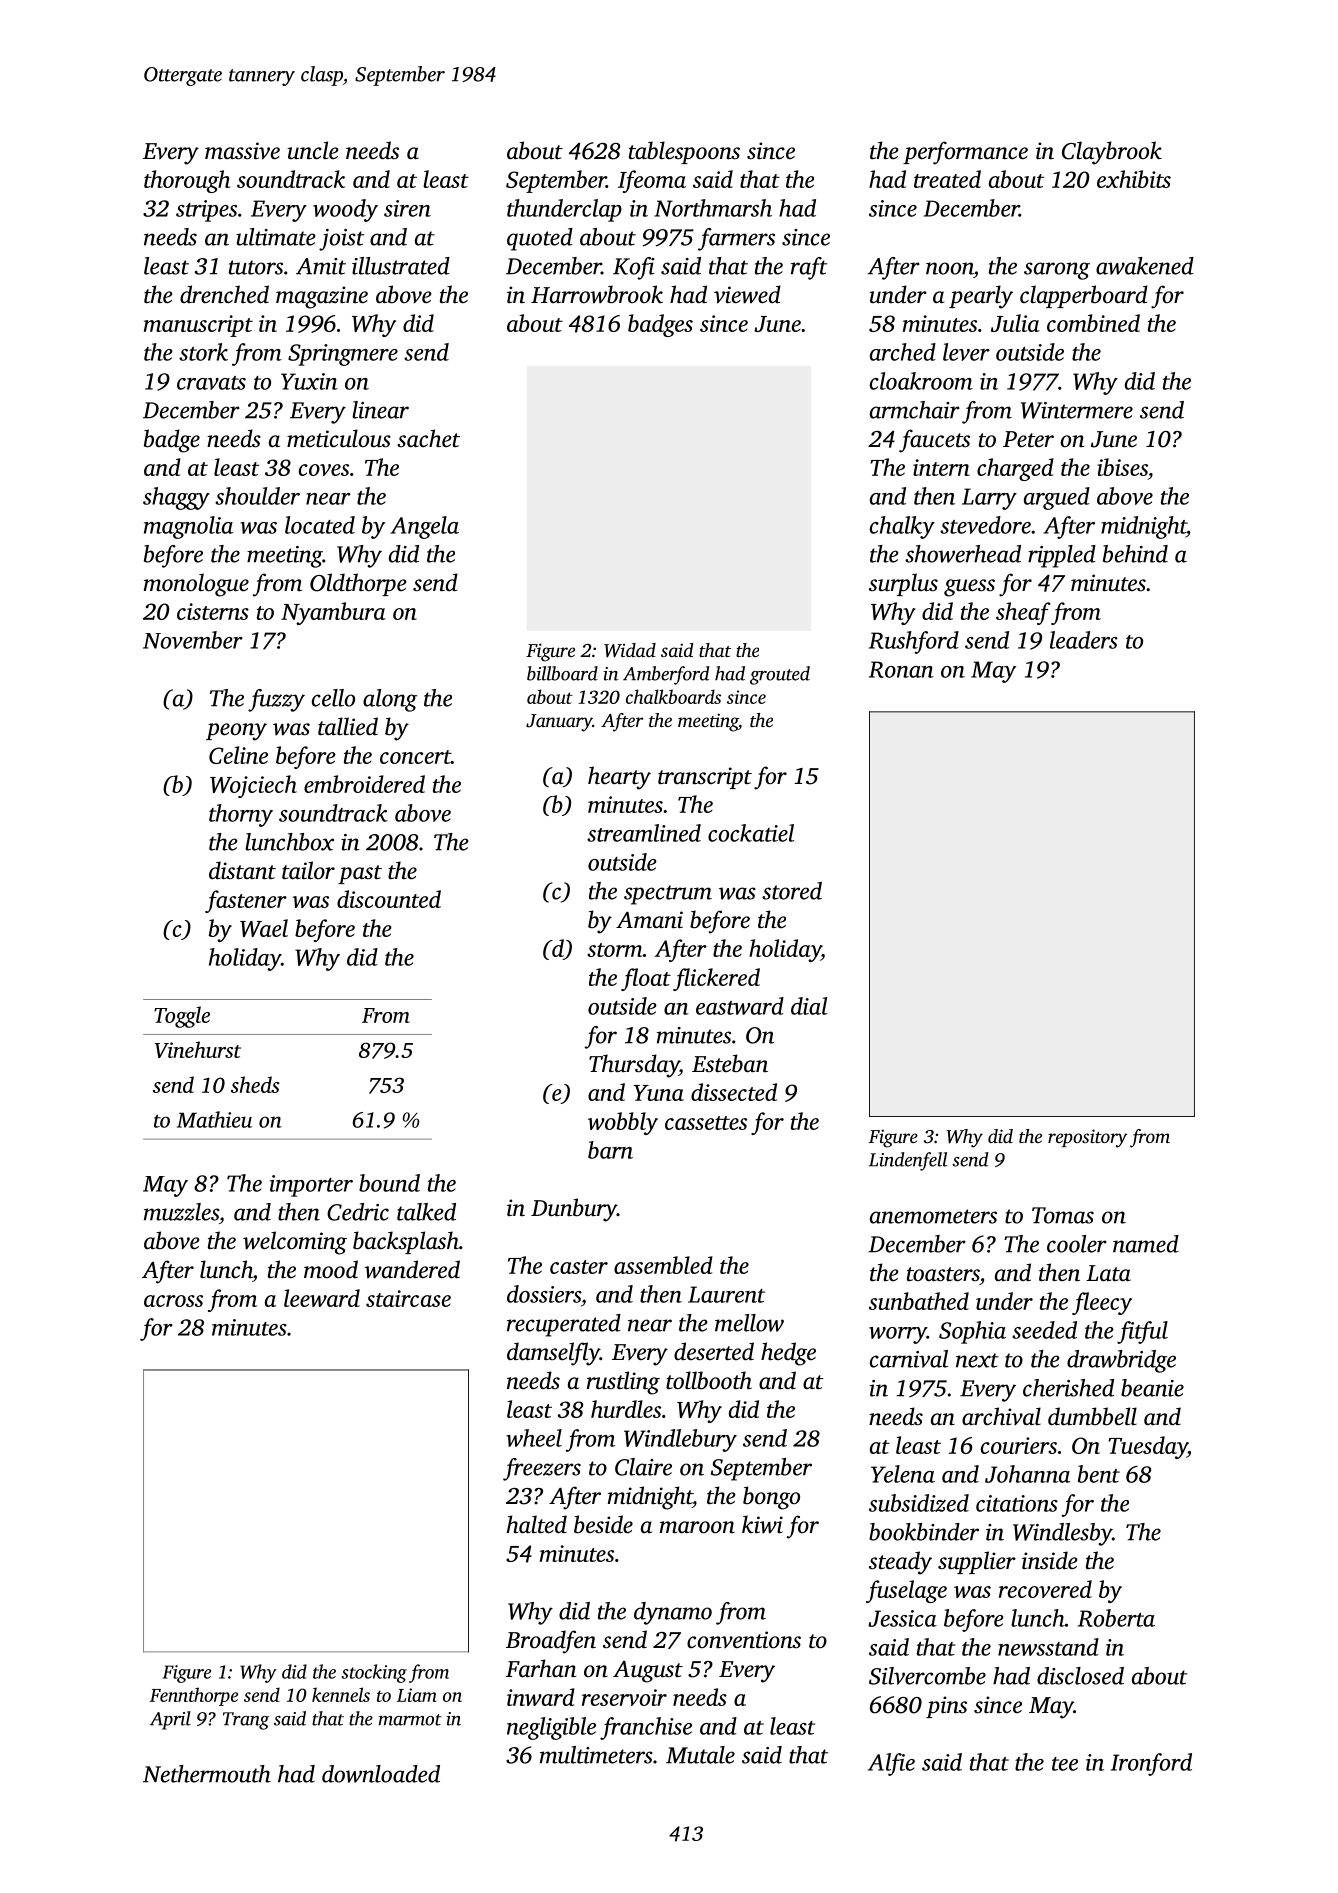 The width and height of the screenshot is (1338, 1893). I want to click on past, so click(360, 874).
